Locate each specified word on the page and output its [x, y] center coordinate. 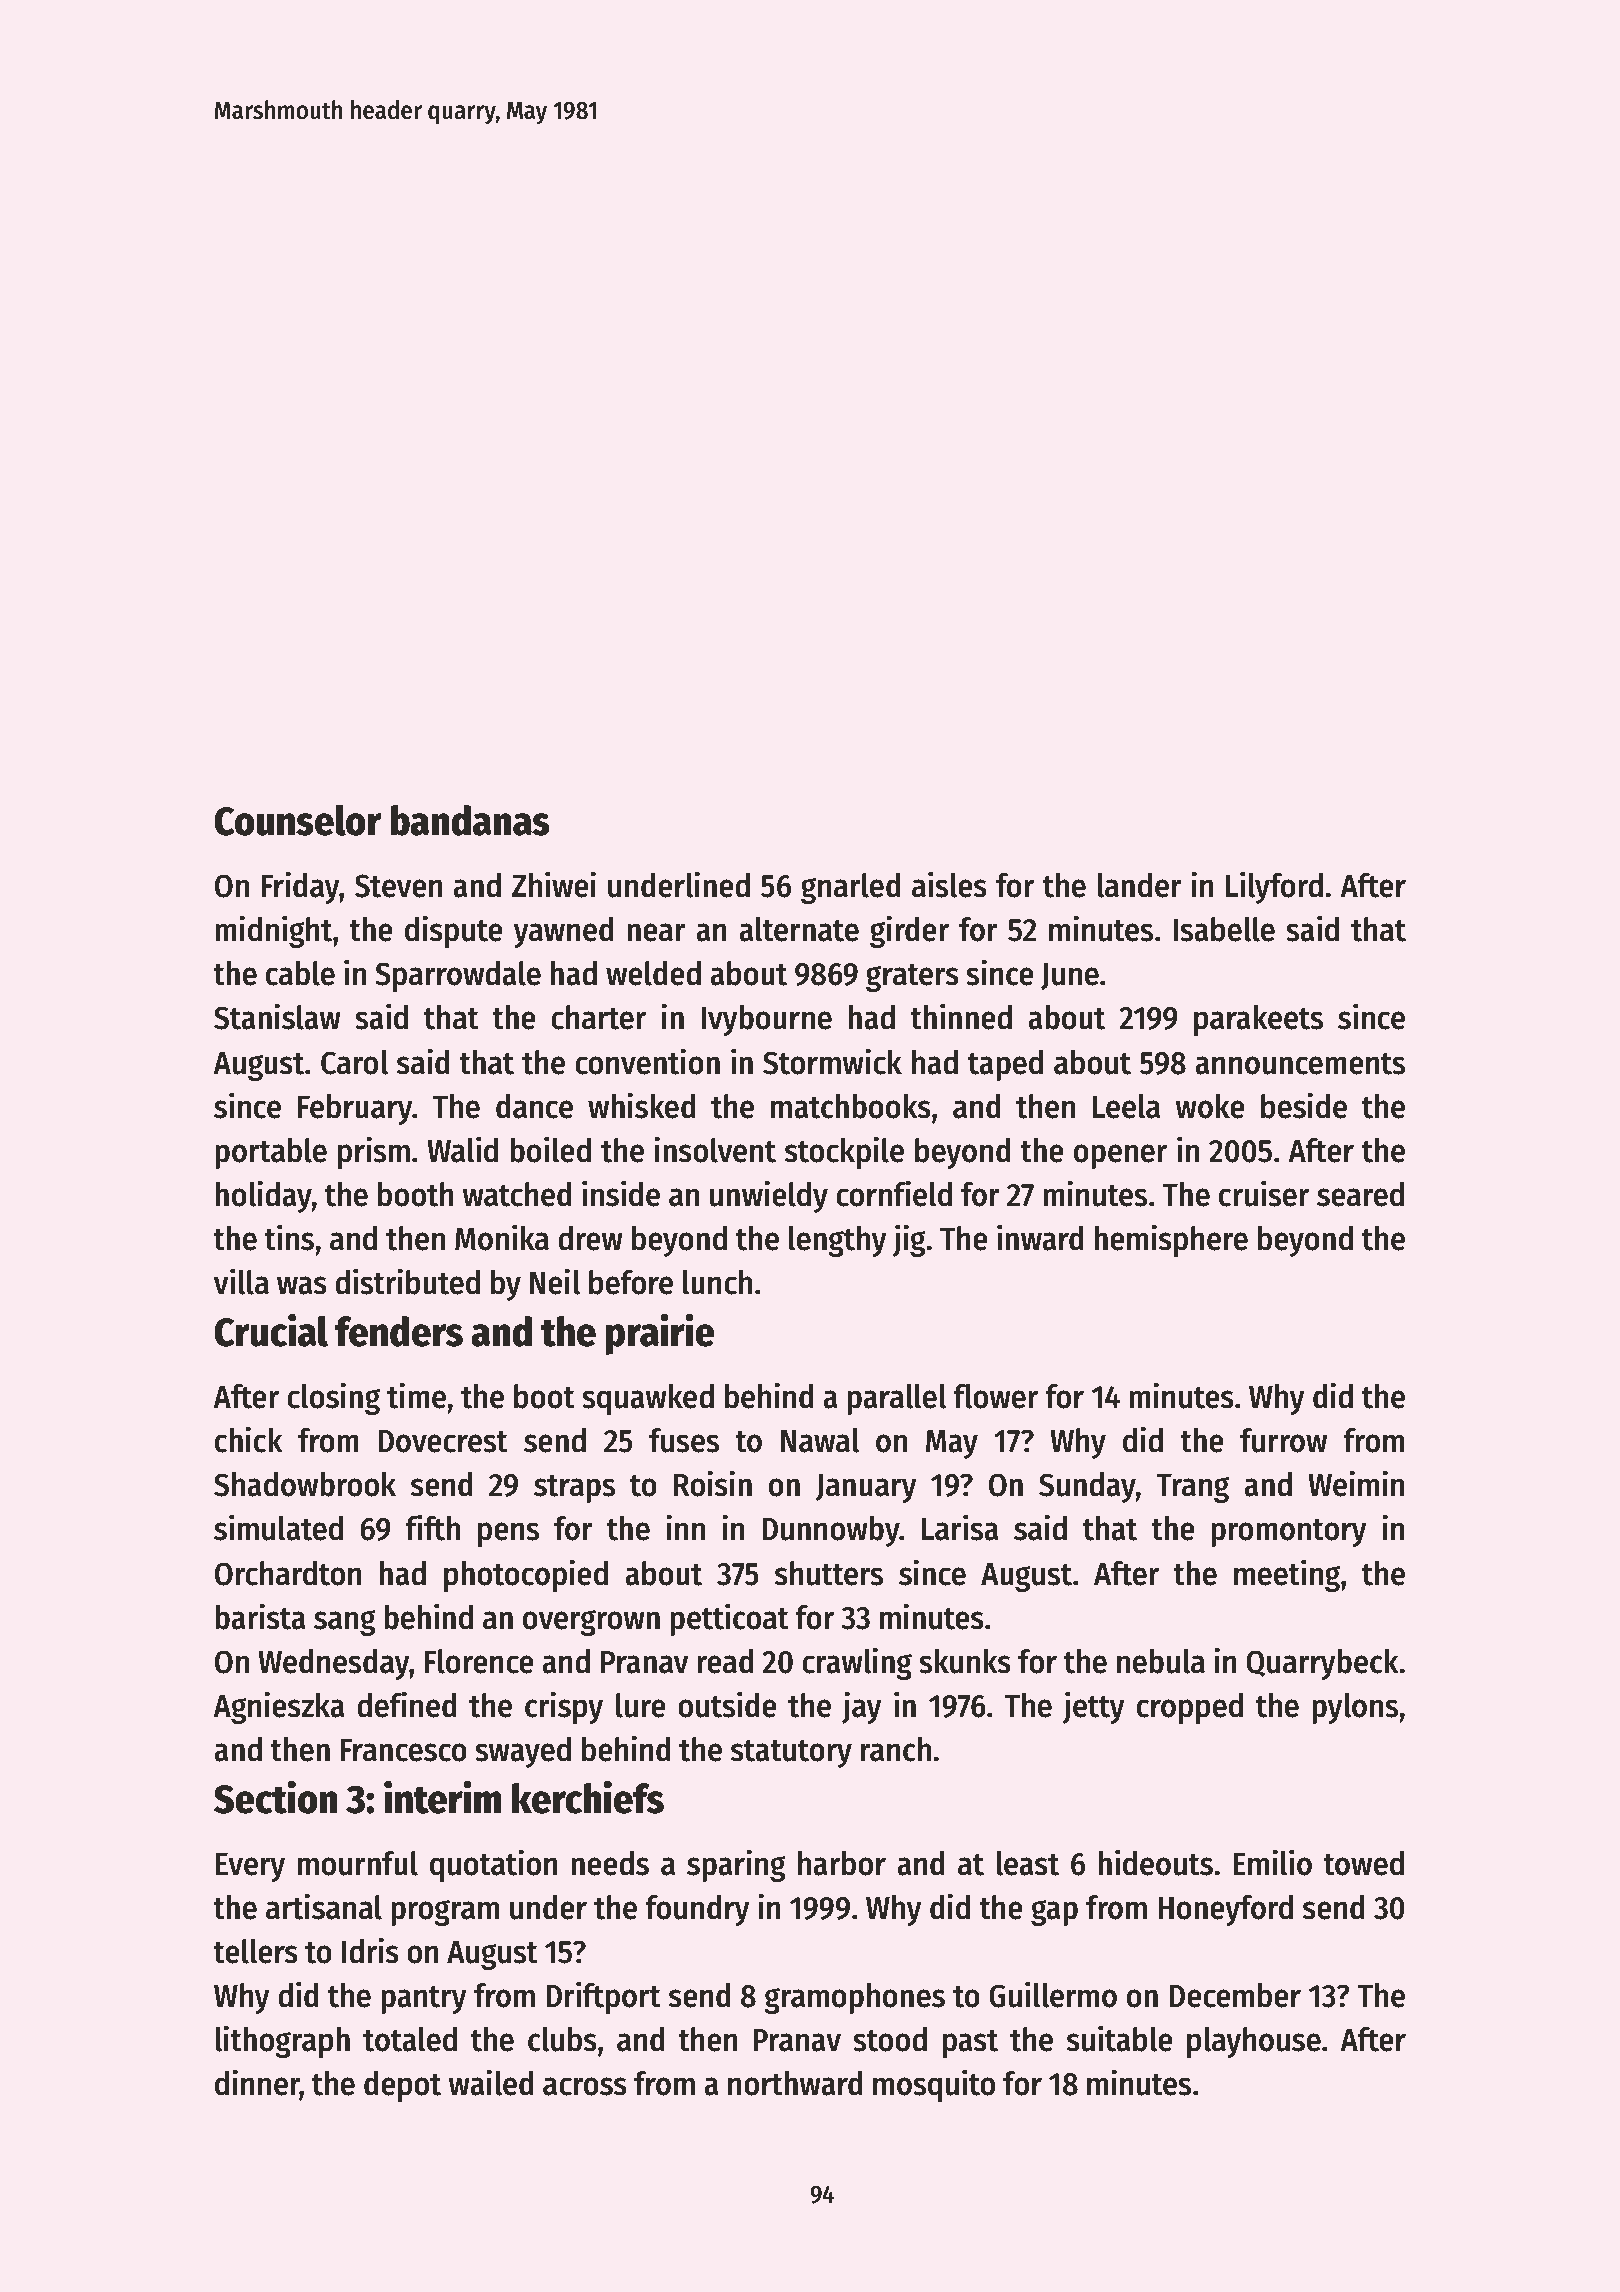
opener [1120, 1156]
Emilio [1272, 1862]
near [656, 932]
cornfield [894, 1193]
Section [275, 1797]
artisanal [324, 1906]
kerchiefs [588, 1797]
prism [374, 1152]
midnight [273, 931]
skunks [965, 1661]
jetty [1094, 1707]
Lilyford [1274, 887]
